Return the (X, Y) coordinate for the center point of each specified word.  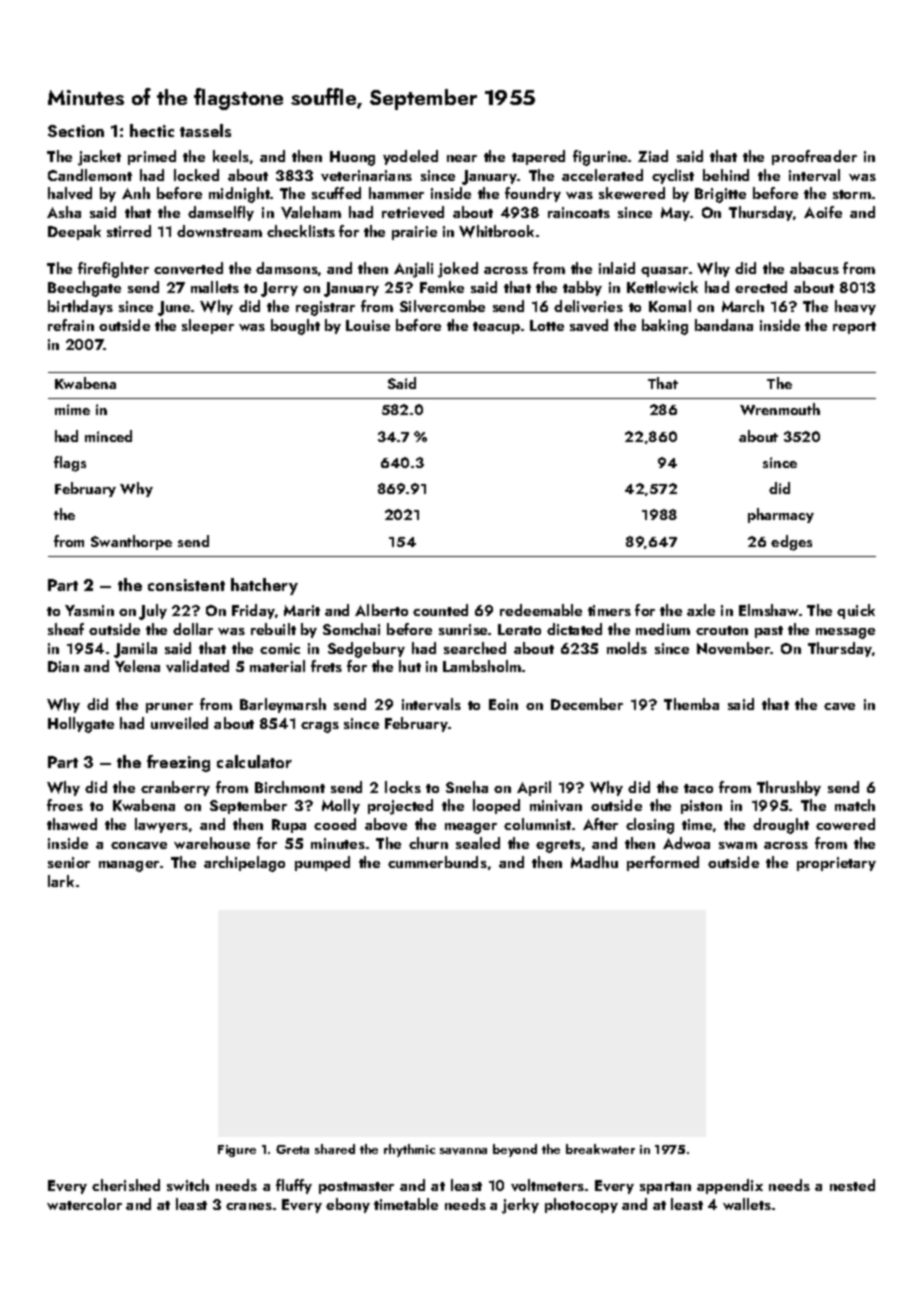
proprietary (836, 864)
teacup (496, 328)
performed (663, 863)
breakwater (600, 1149)
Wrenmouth (780, 409)
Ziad (653, 156)
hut (410, 666)
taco (698, 788)
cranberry (175, 788)
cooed (335, 824)
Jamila (135, 650)
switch (188, 1185)
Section (76, 131)
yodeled (410, 157)
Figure (237, 1151)
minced (108, 436)
